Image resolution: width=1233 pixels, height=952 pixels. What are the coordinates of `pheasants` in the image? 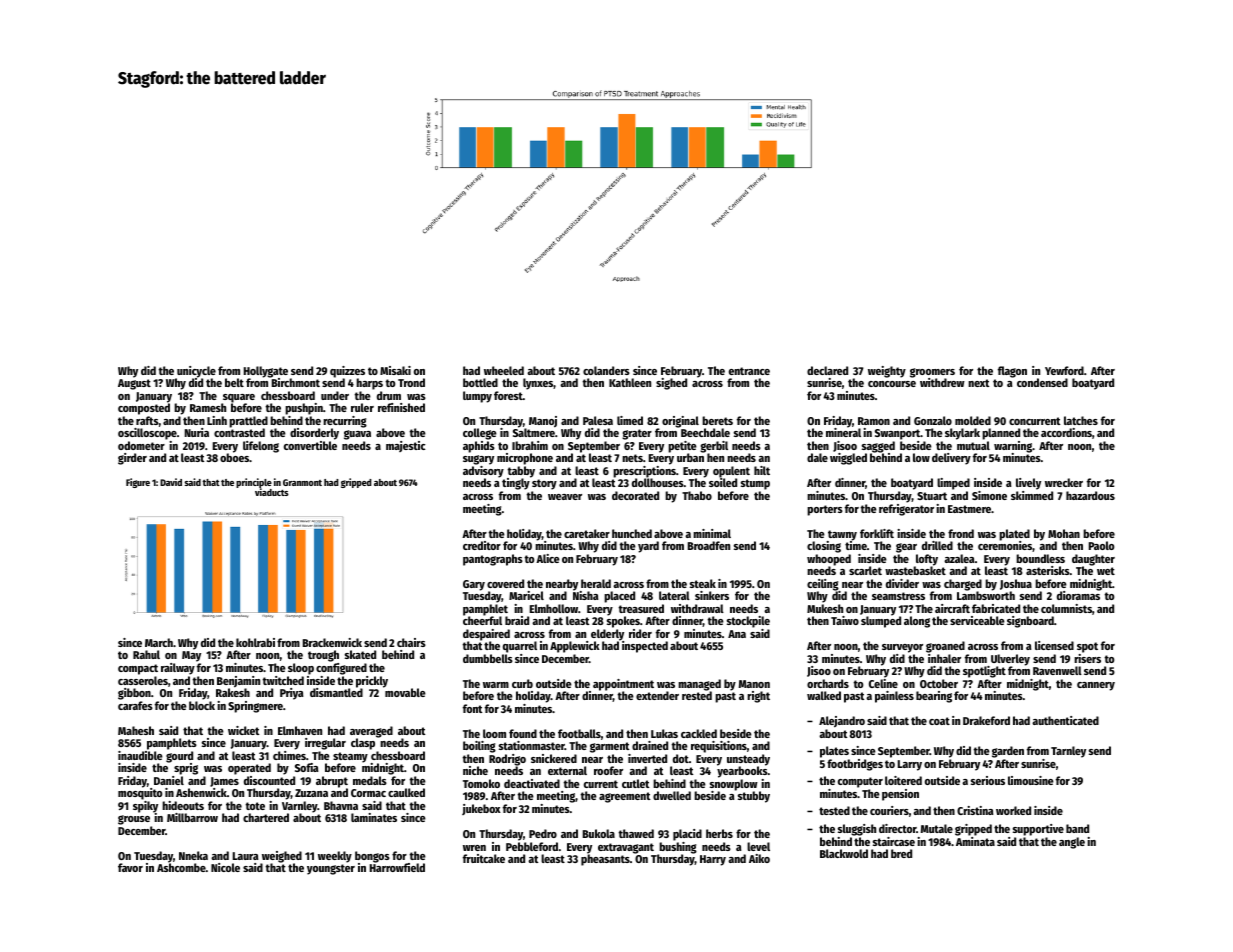 It's located at (605, 860).
